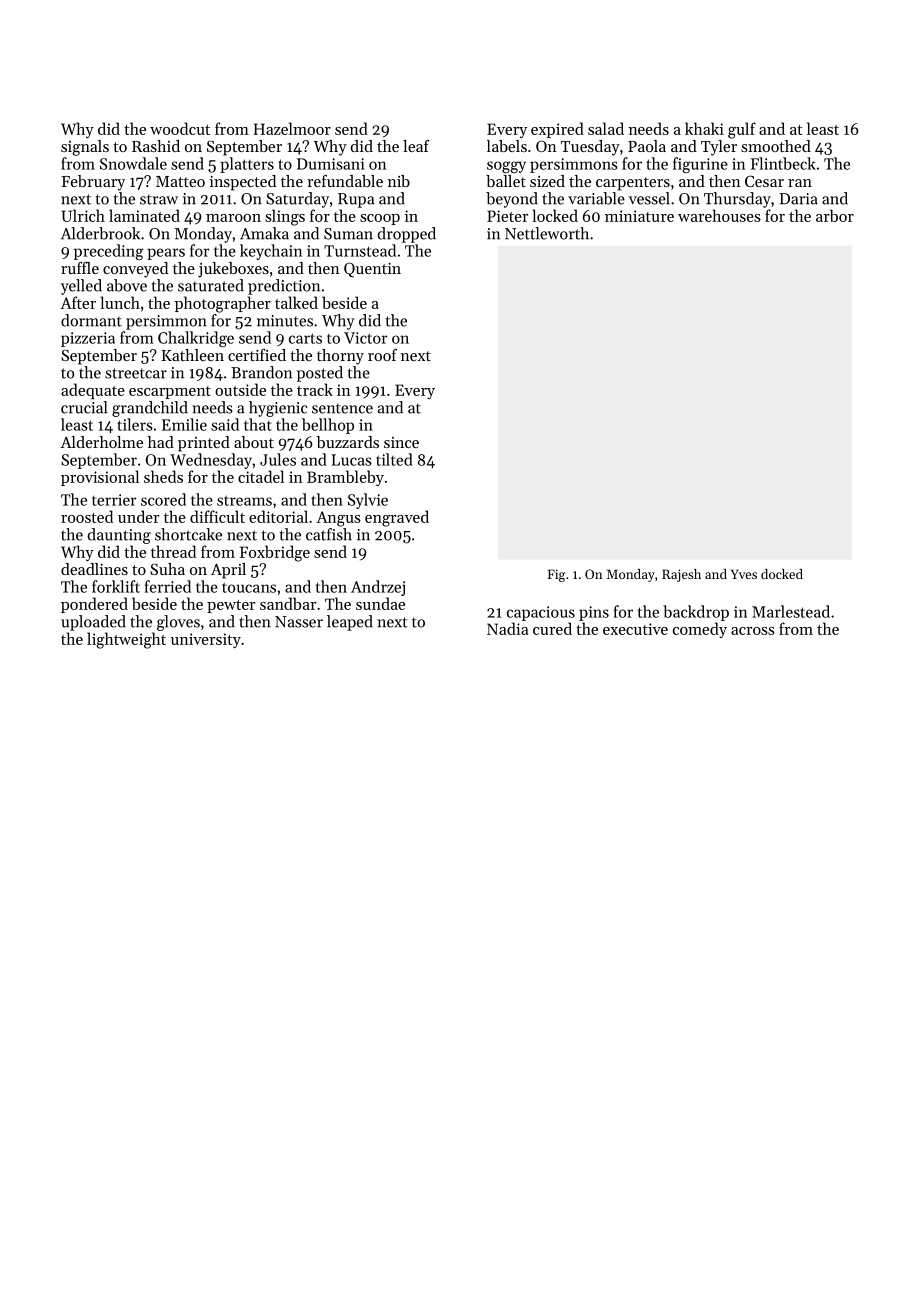 The width and height of the screenshot is (924, 1311). I want to click on maroon, so click(233, 218).
